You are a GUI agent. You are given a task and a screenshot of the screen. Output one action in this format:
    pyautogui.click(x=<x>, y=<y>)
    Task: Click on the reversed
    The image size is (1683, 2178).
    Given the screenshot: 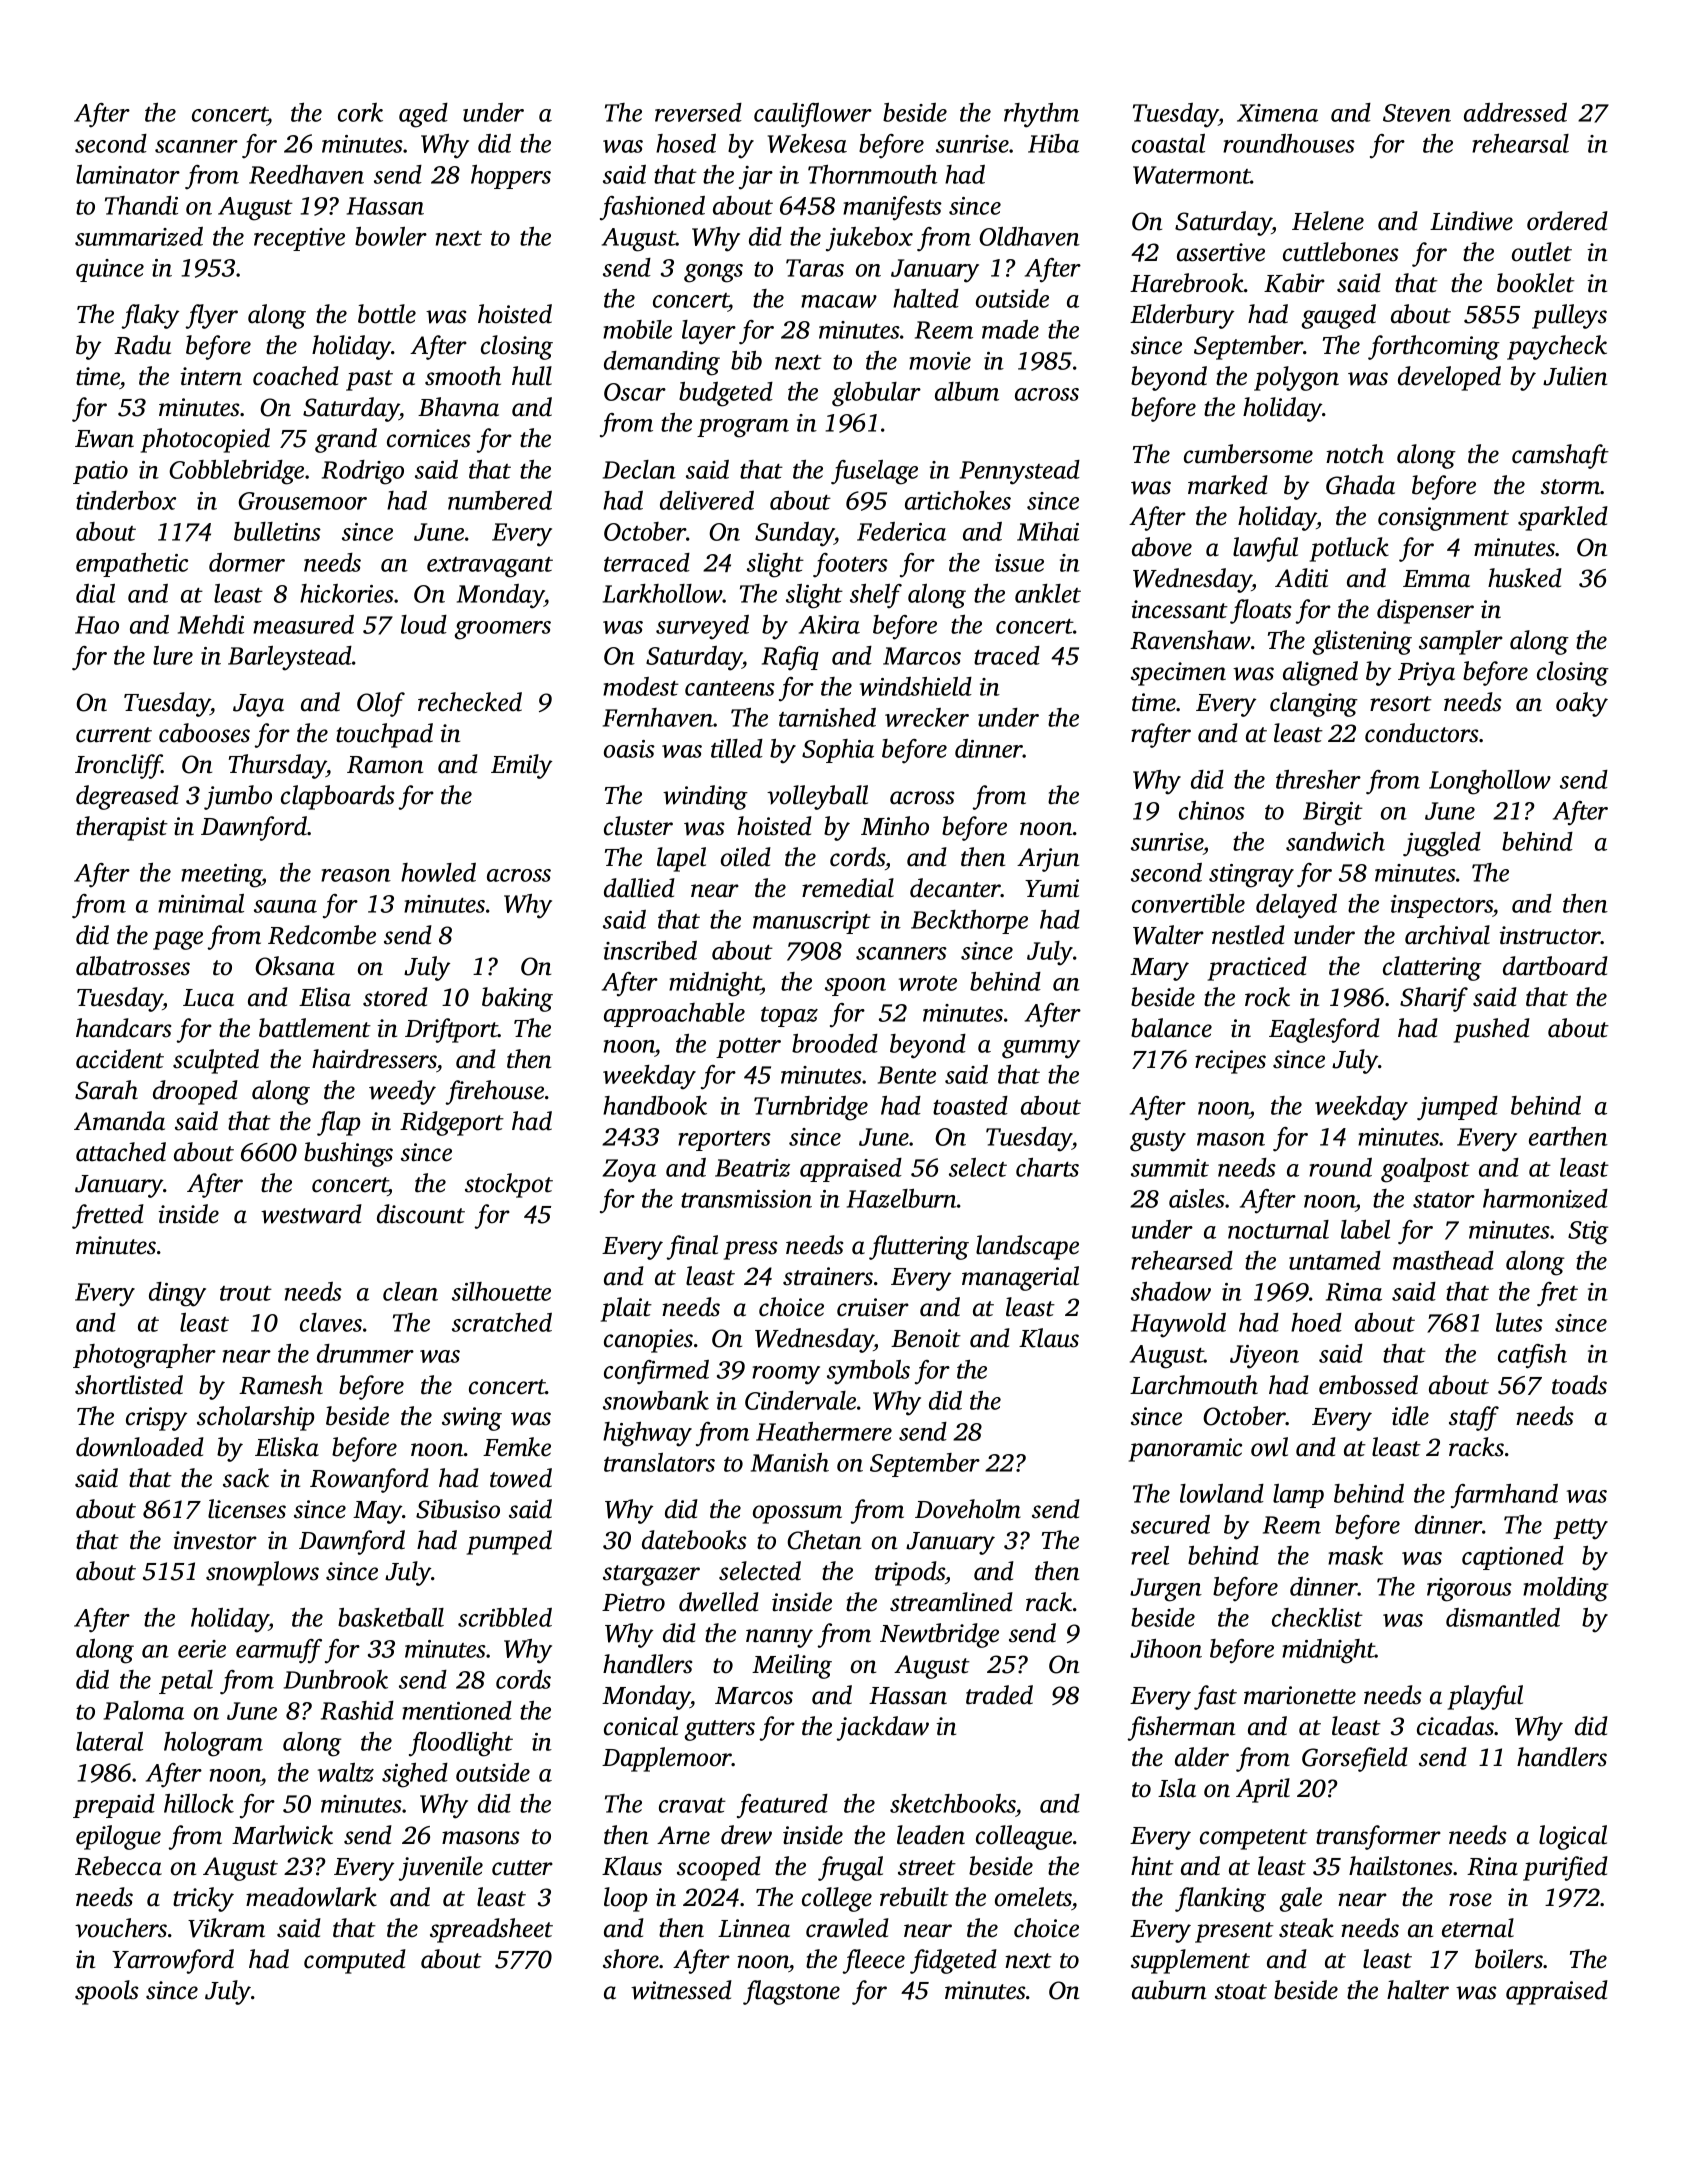 What is the action you would take?
    pyautogui.click(x=698, y=112)
